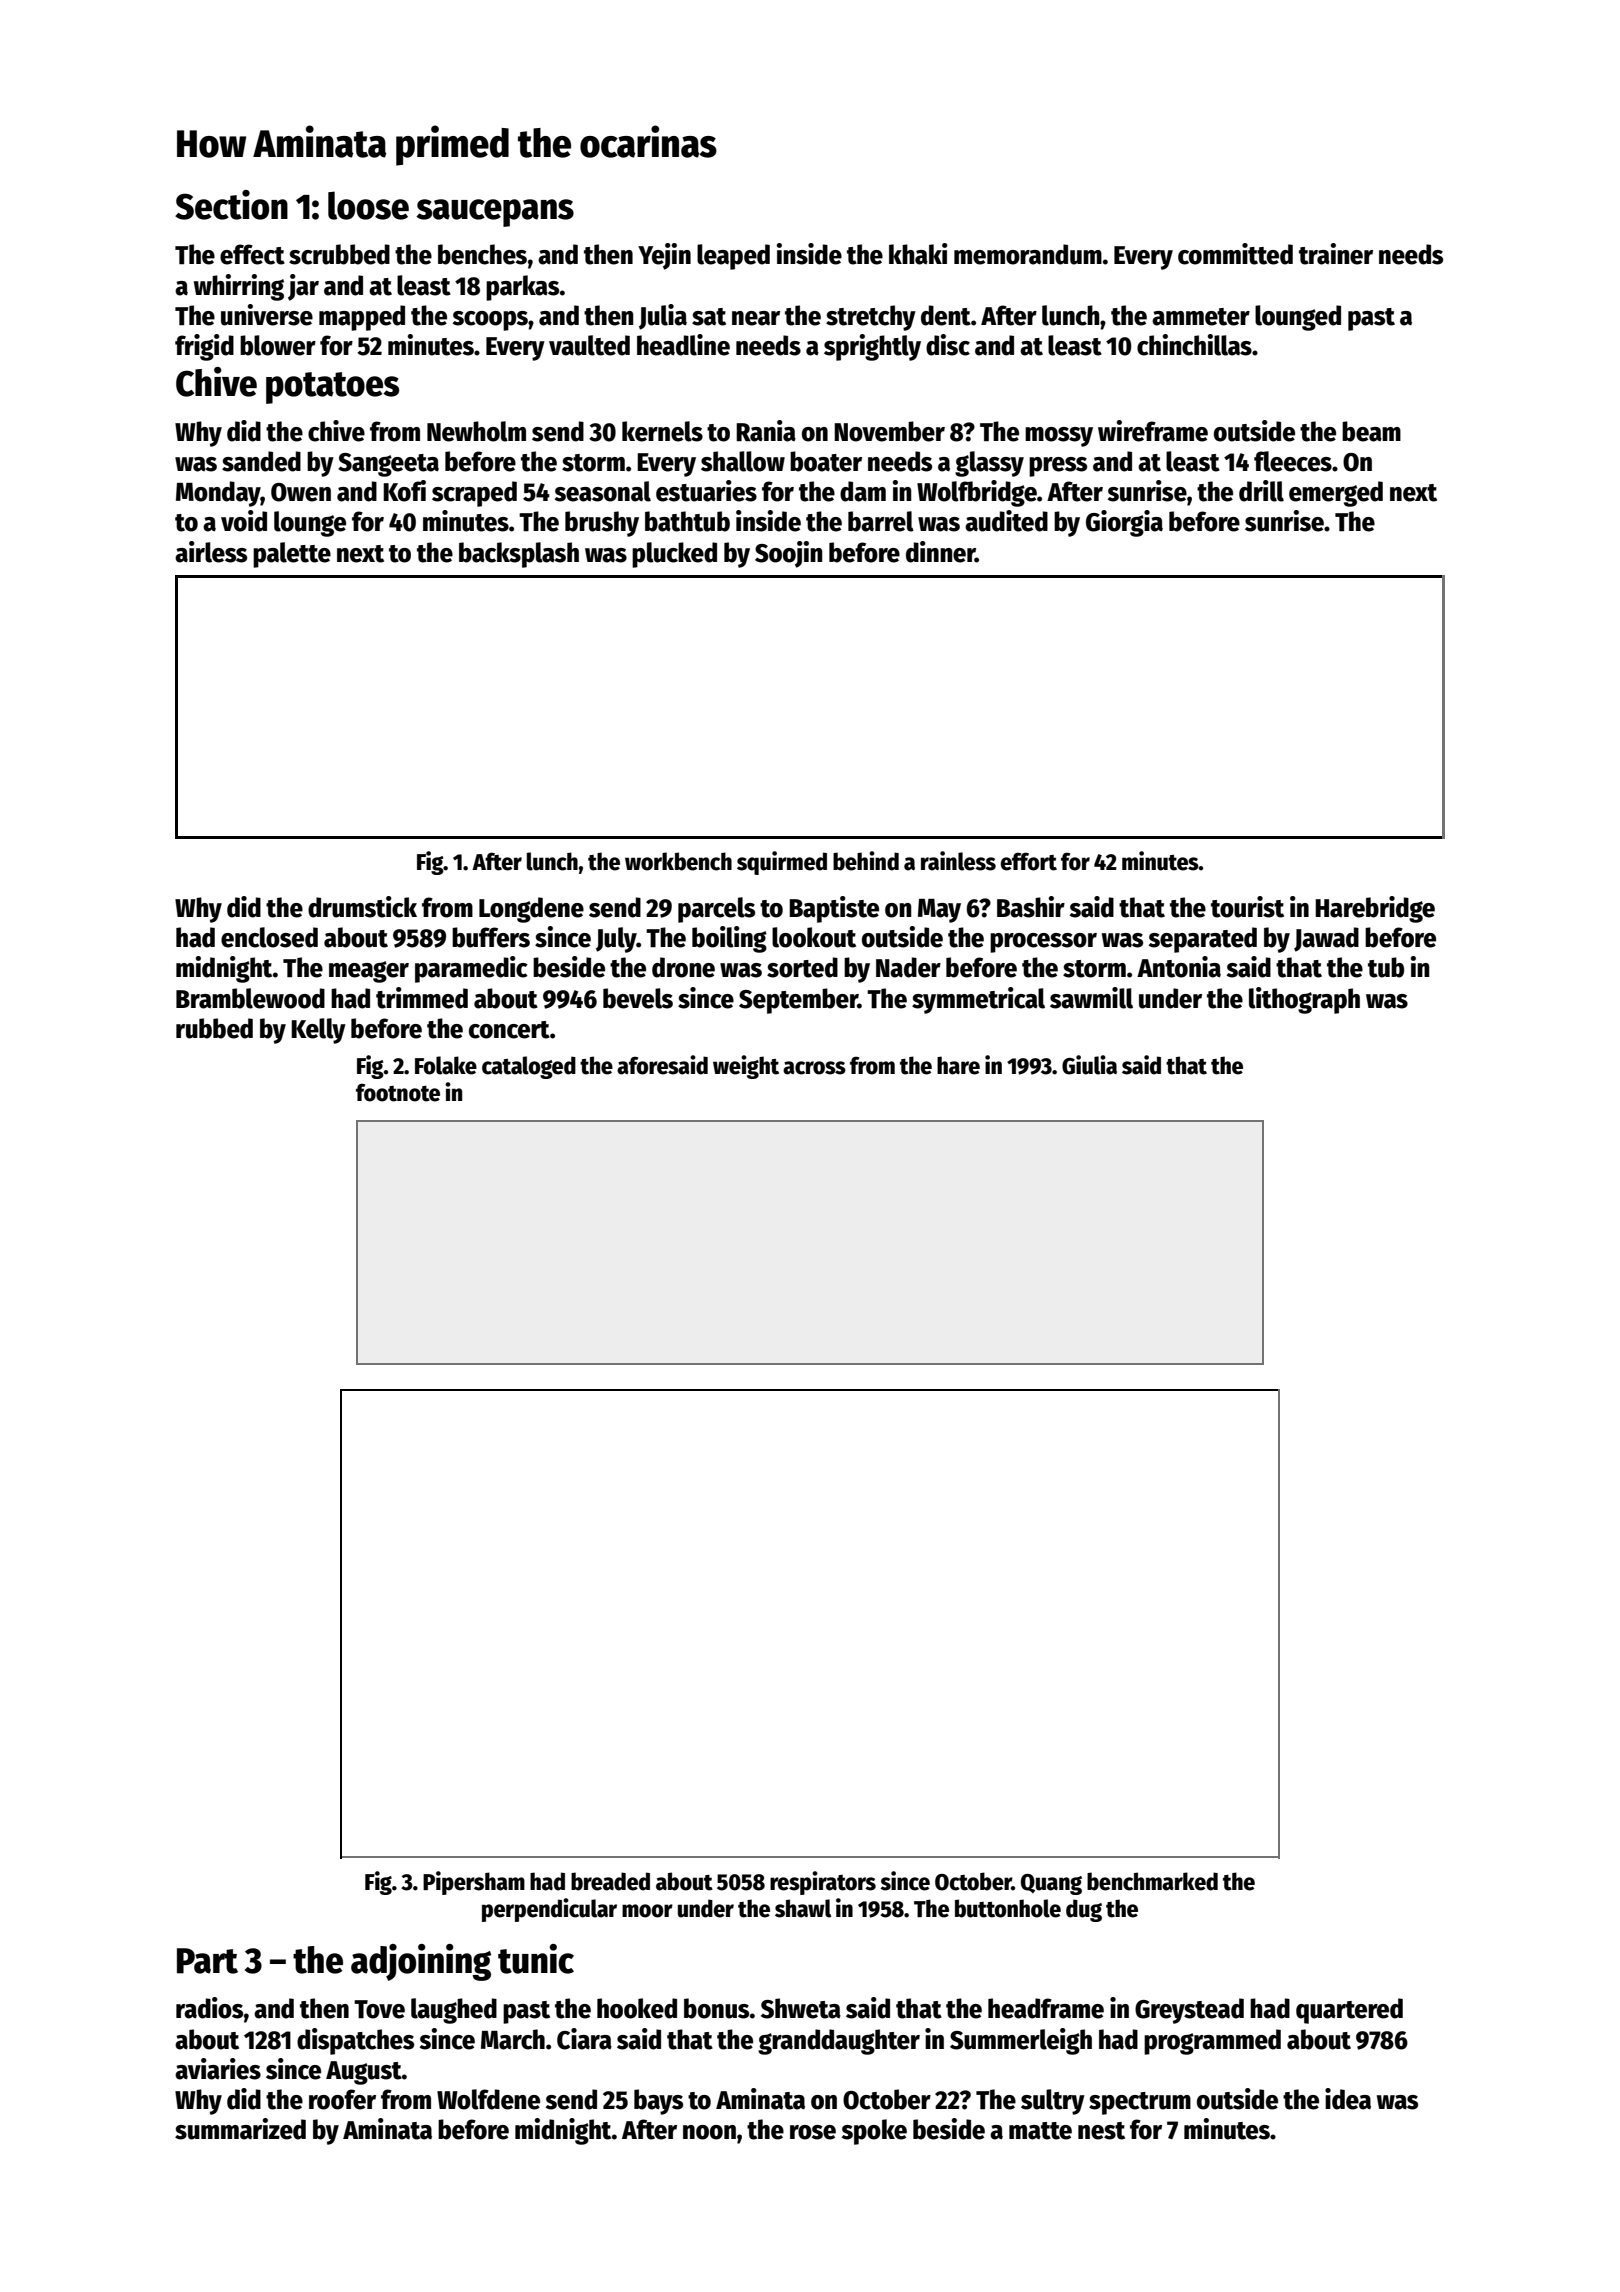  I want to click on breaded, so click(610, 1881).
